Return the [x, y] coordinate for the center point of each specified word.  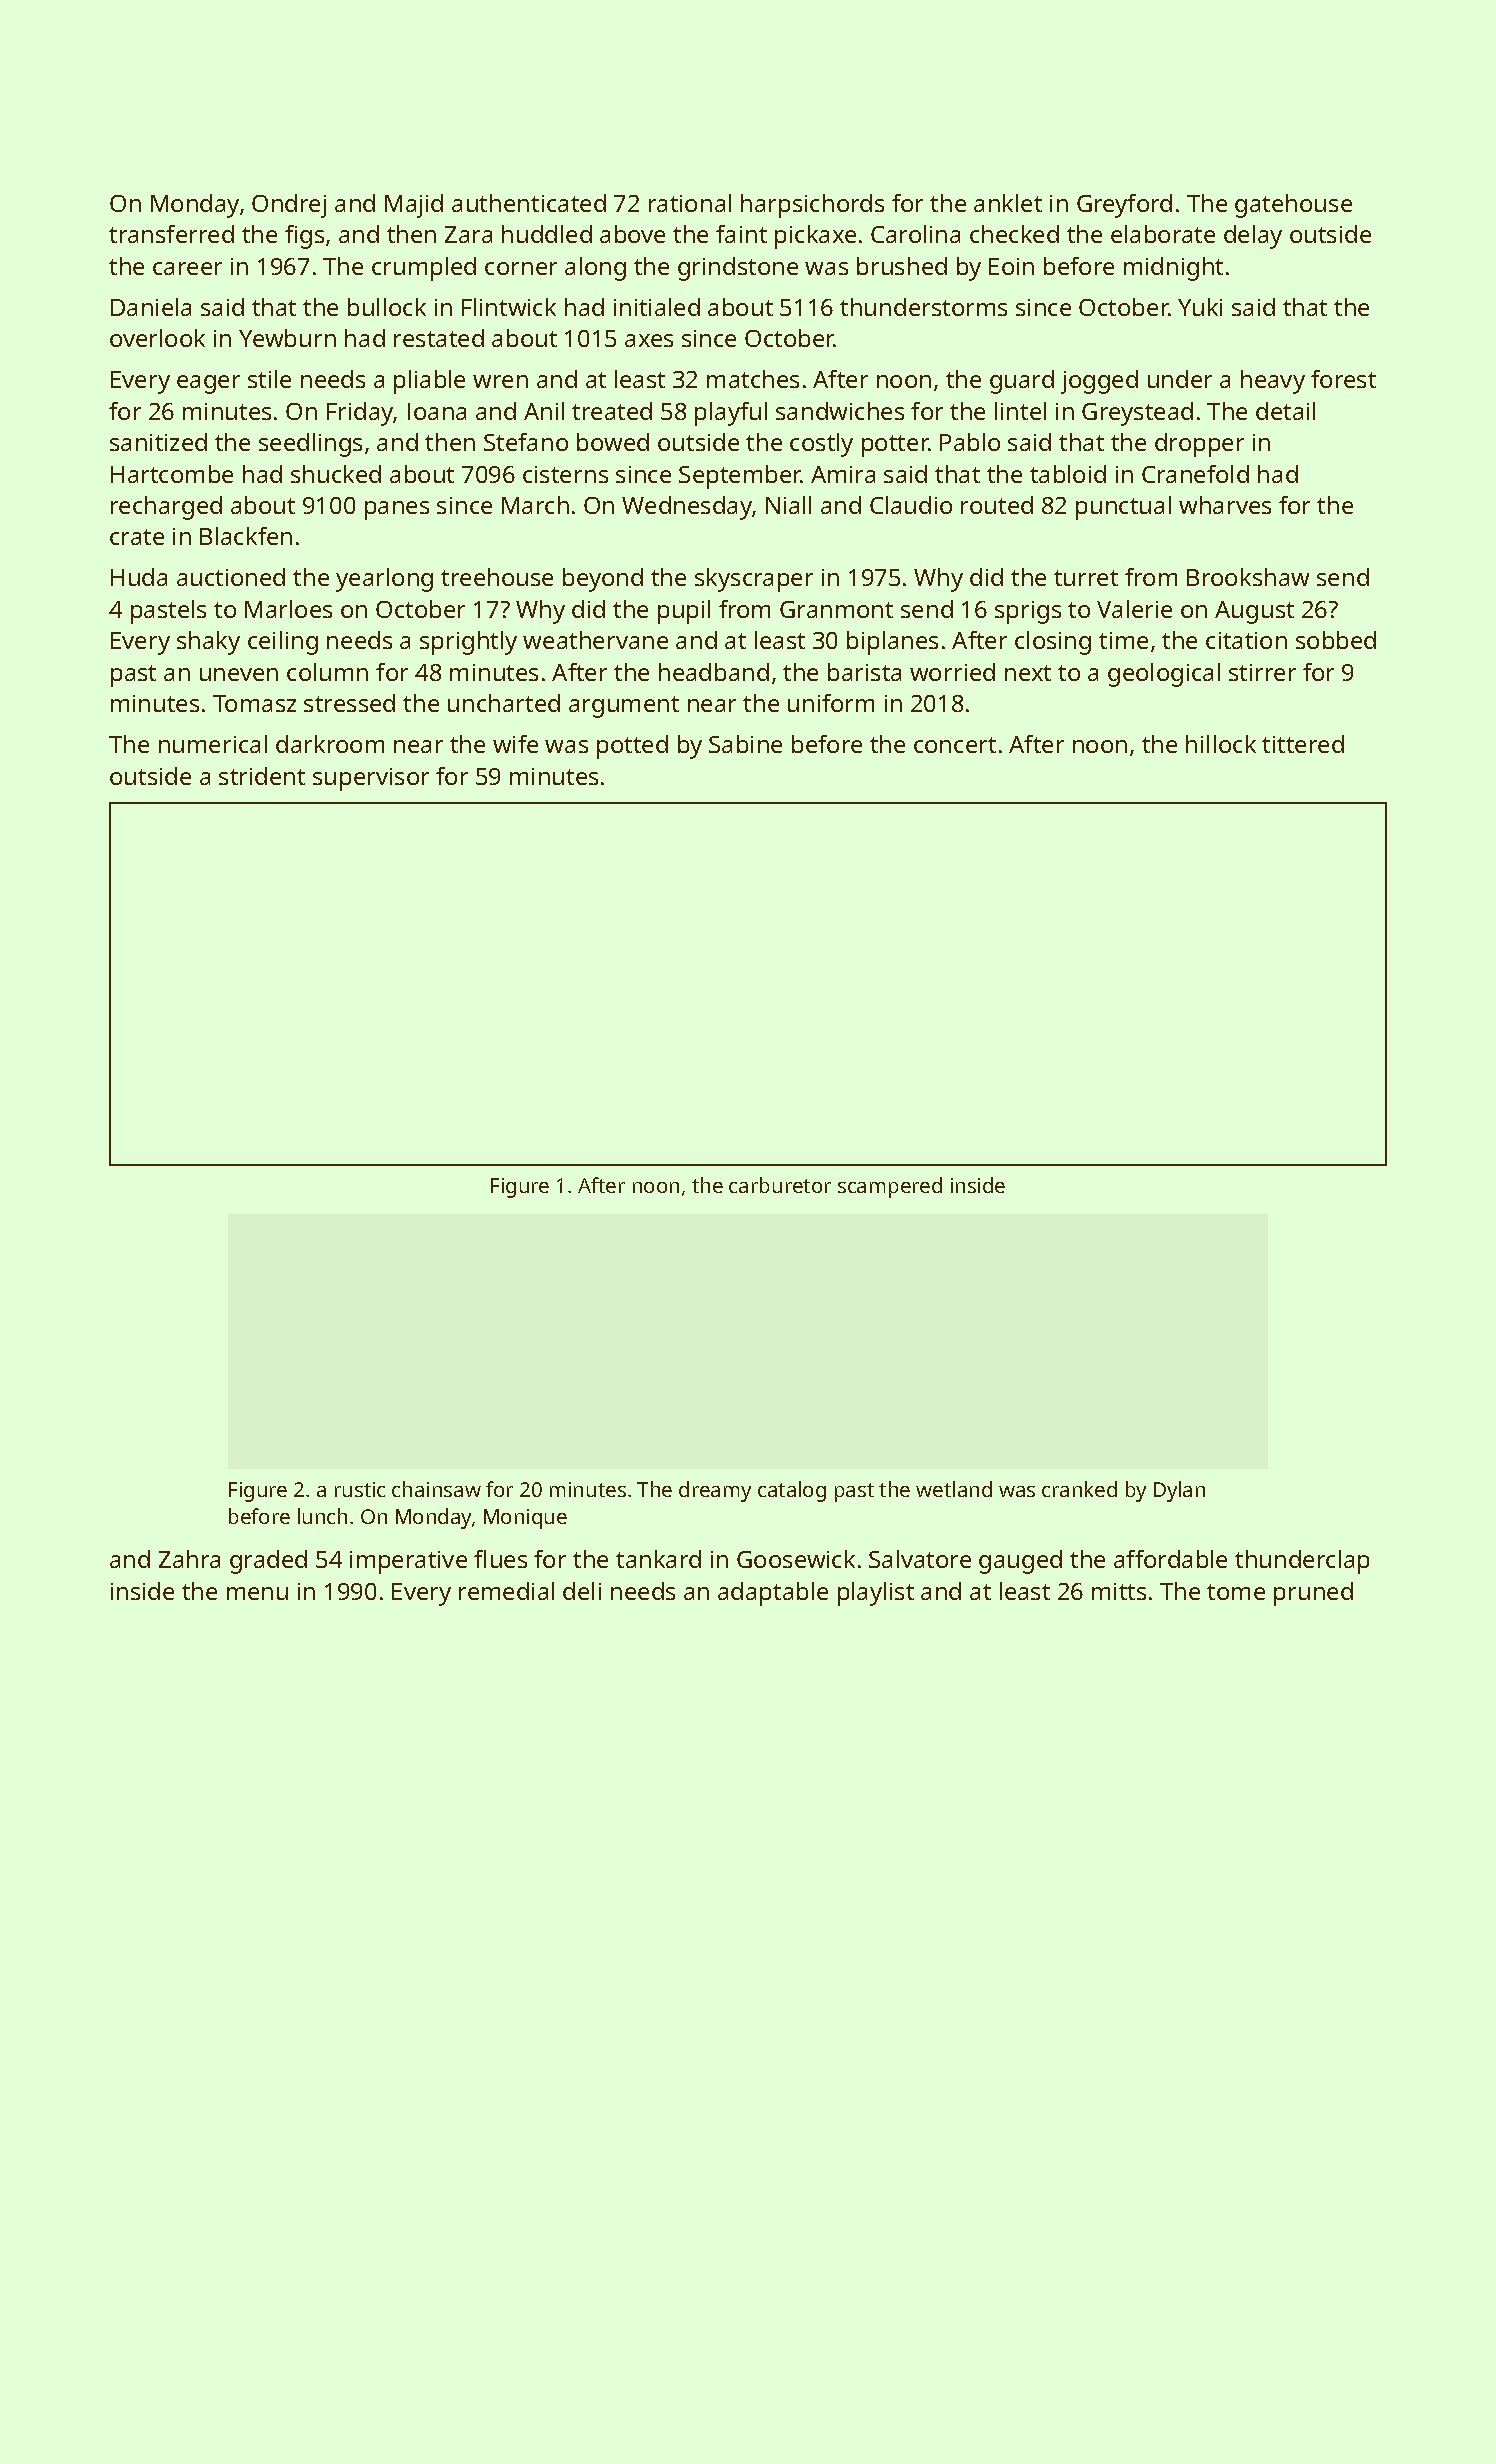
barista [864, 672]
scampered [890, 1187]
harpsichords [812, 206]
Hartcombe [172, 474]
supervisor [371, 779]
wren [500, 381]
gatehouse [1293, 206]
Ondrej [289, 206]
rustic [360, 1489]
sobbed [1336, 640]
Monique [525, 1519]
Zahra [189, 1559]
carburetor [780, 1185]
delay [1253, 237]
